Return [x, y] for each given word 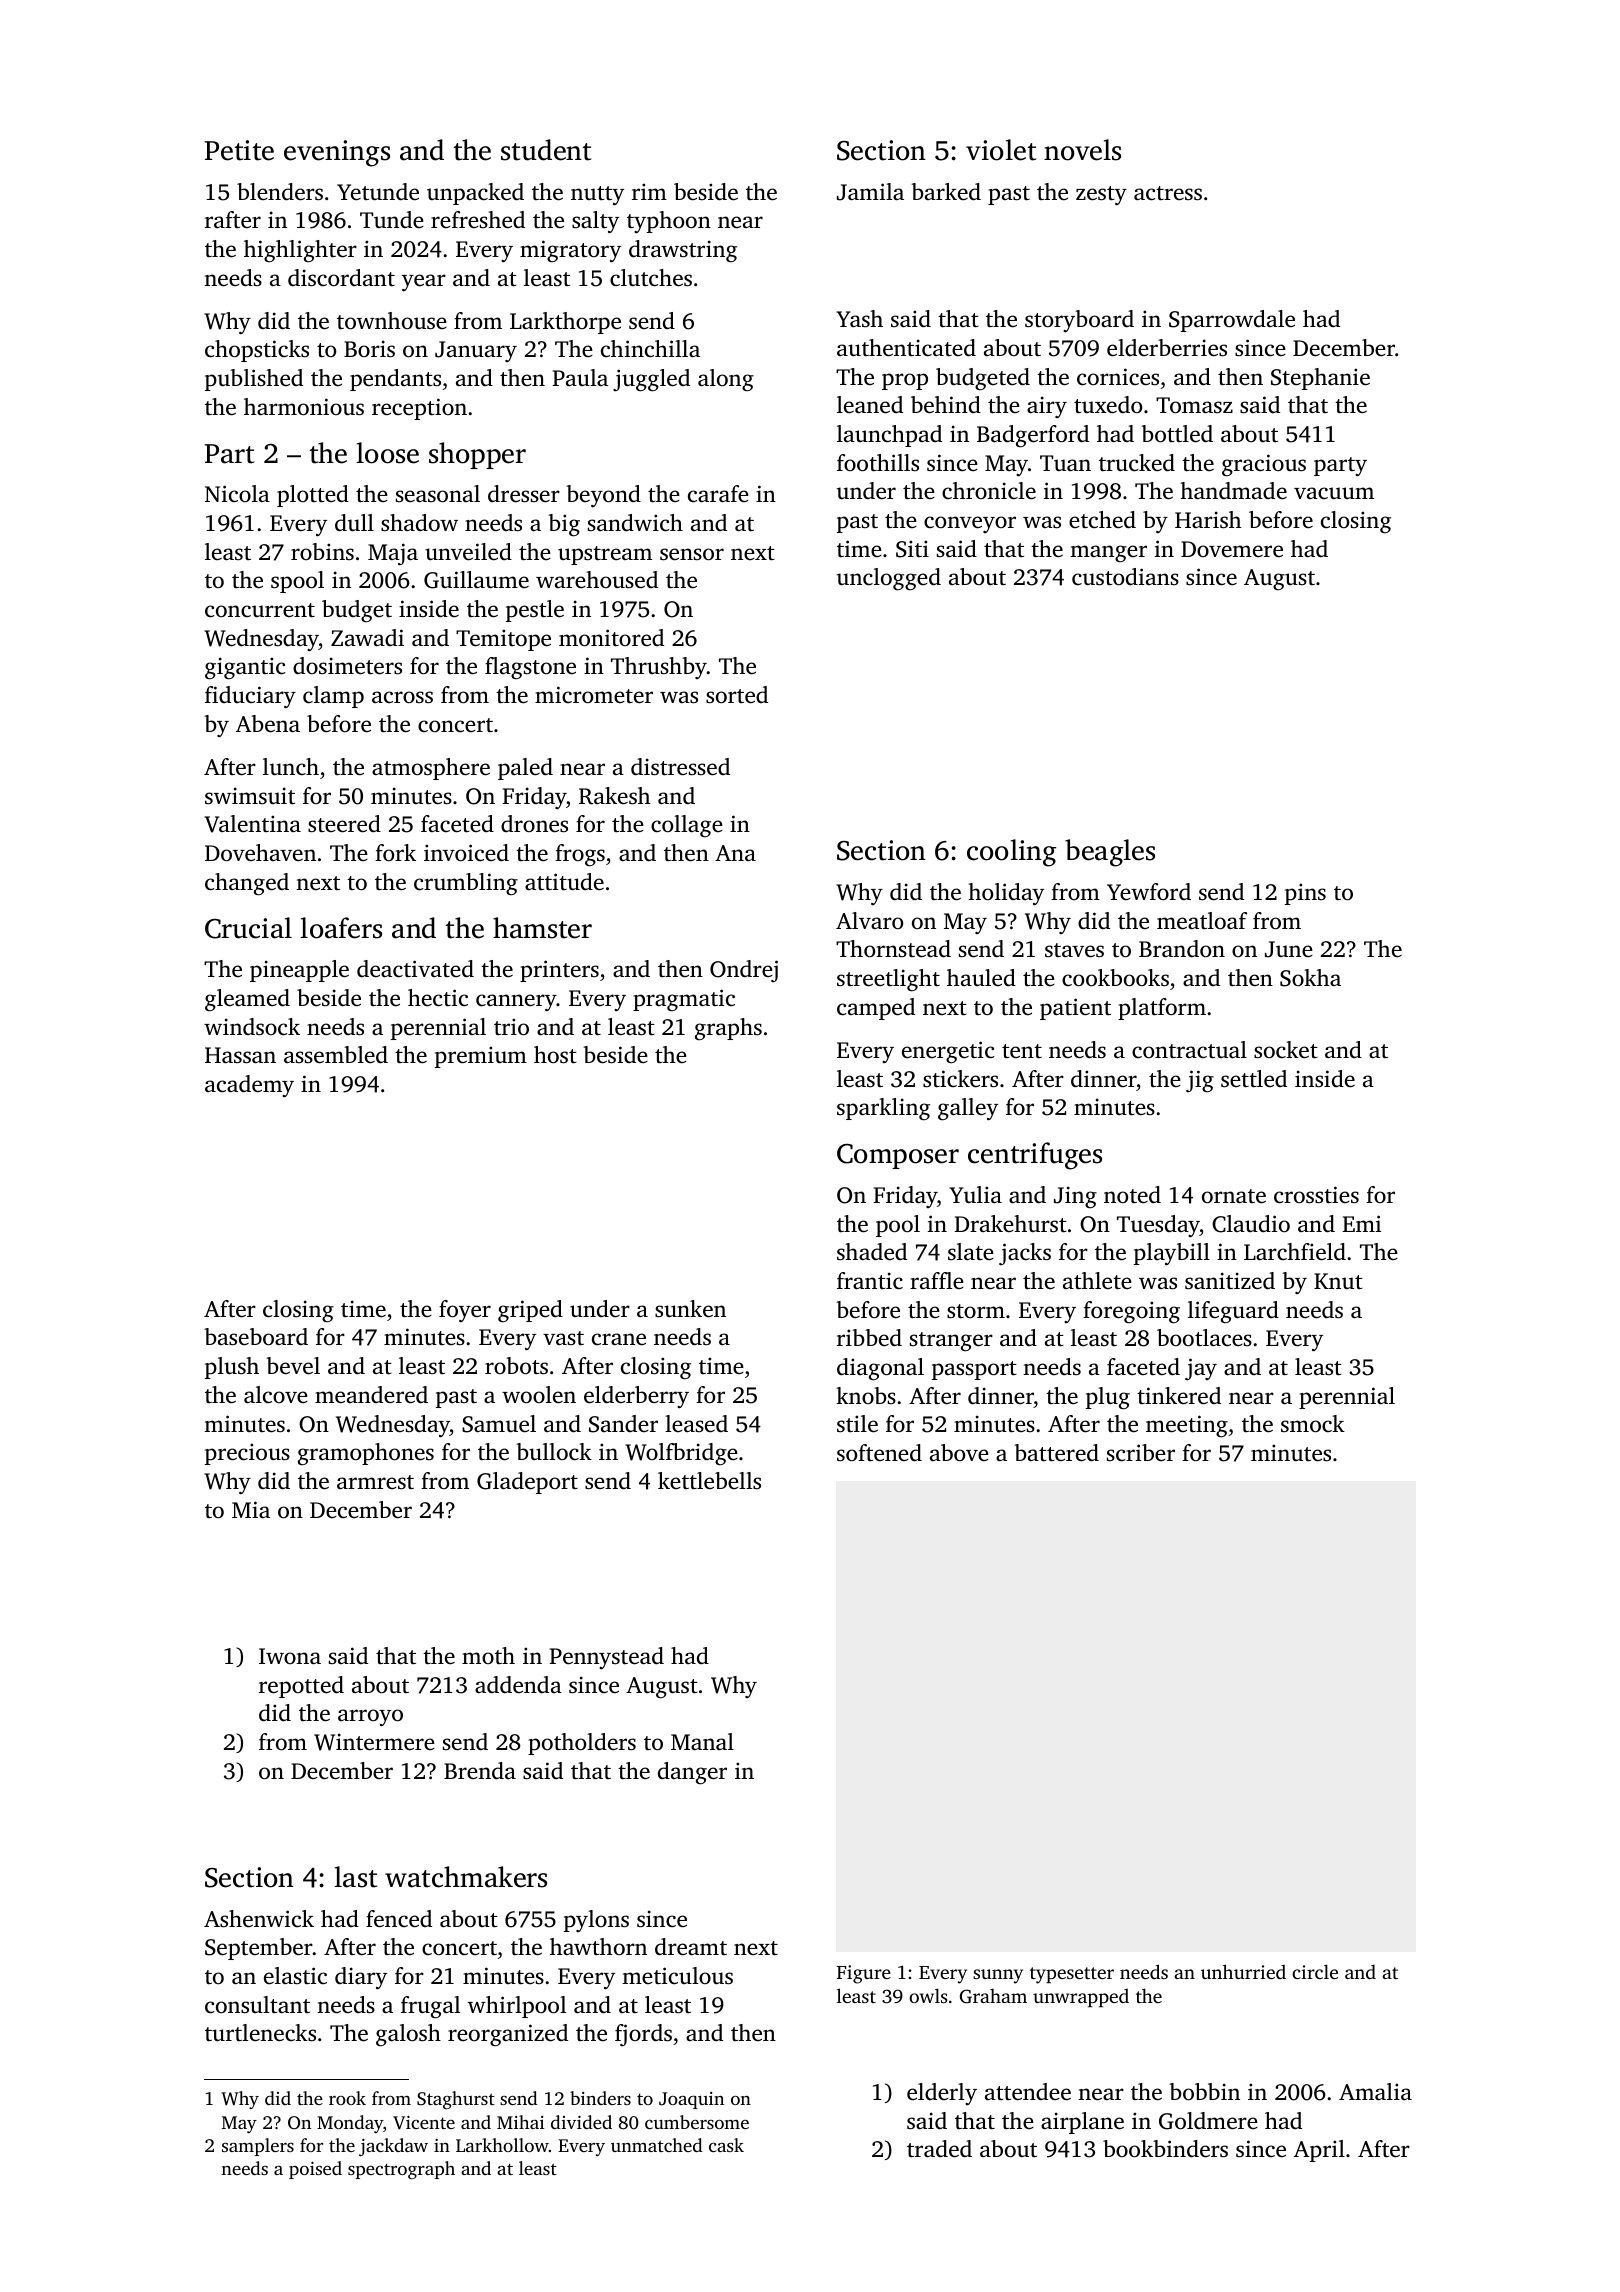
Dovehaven [260, 853]
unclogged [889, 579]
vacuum [1334, 493]
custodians [1125, 577]
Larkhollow [502, 2145]
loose [387, 453]
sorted [737, 695]
